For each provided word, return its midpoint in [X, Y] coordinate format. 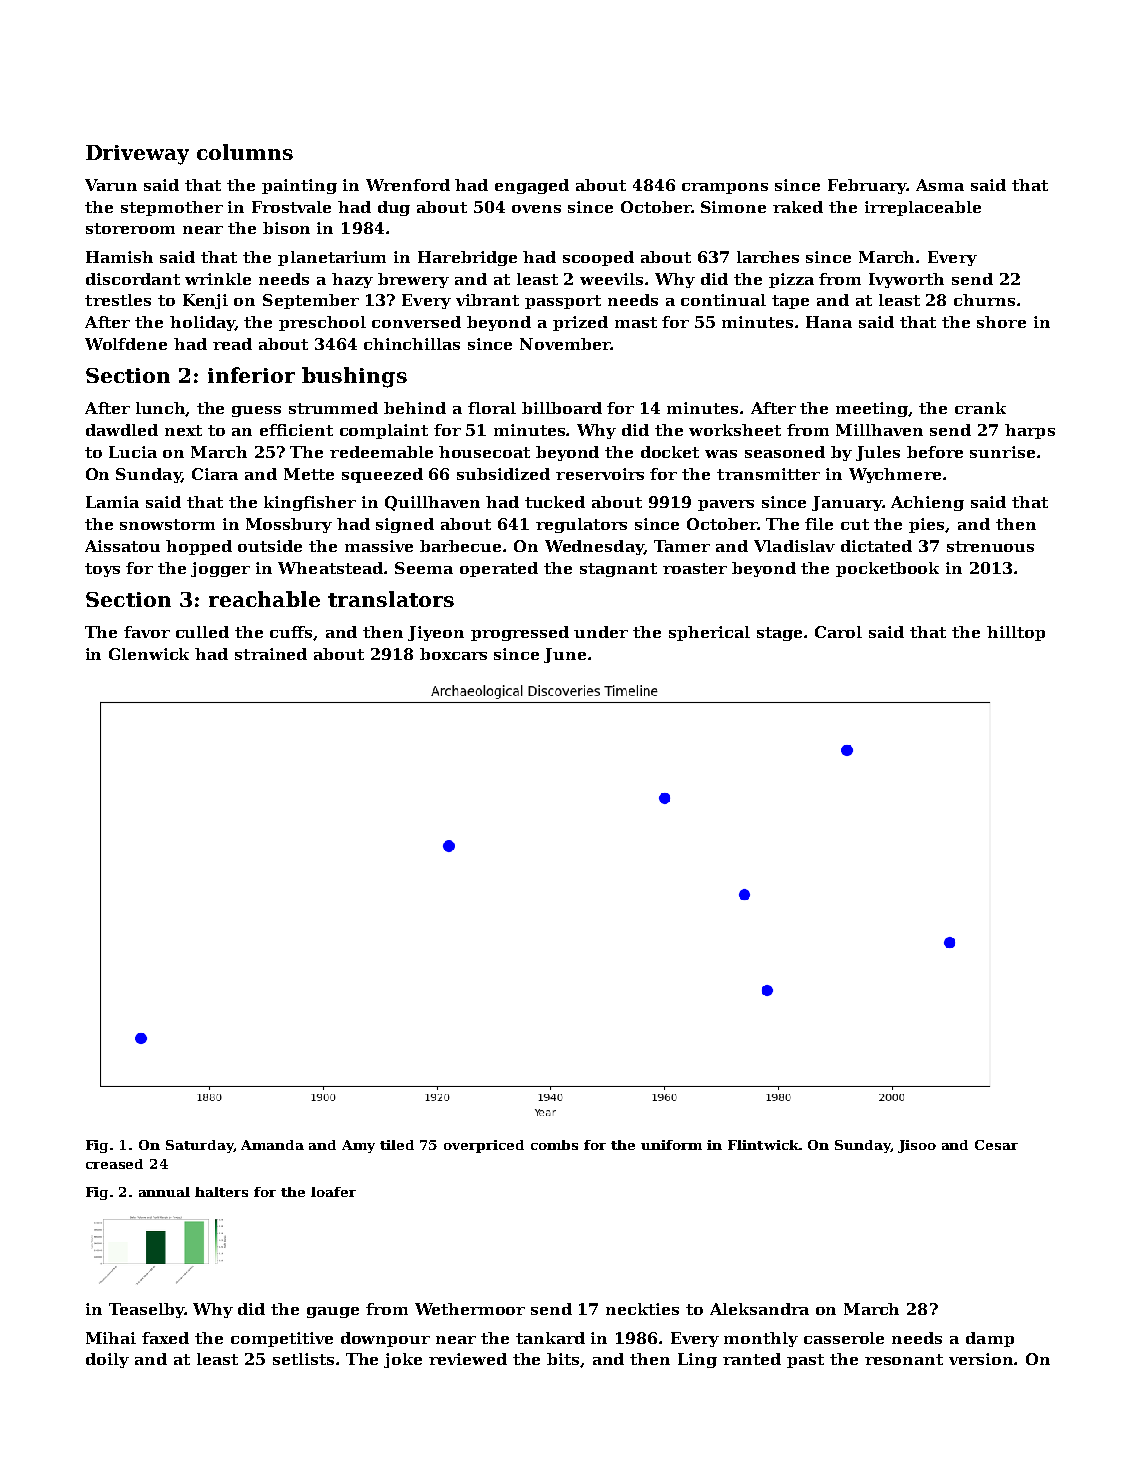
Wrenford [408, 185]
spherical [709, 633]
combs [554, 1145]
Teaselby [147, 1310]
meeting [872, 409]
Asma [940, 185]
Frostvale [291, 207]
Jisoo [917, 1146]
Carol [838, 632]
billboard [562, 408]
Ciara [215, 474]
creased [114, 1164]
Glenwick [149, 654]
